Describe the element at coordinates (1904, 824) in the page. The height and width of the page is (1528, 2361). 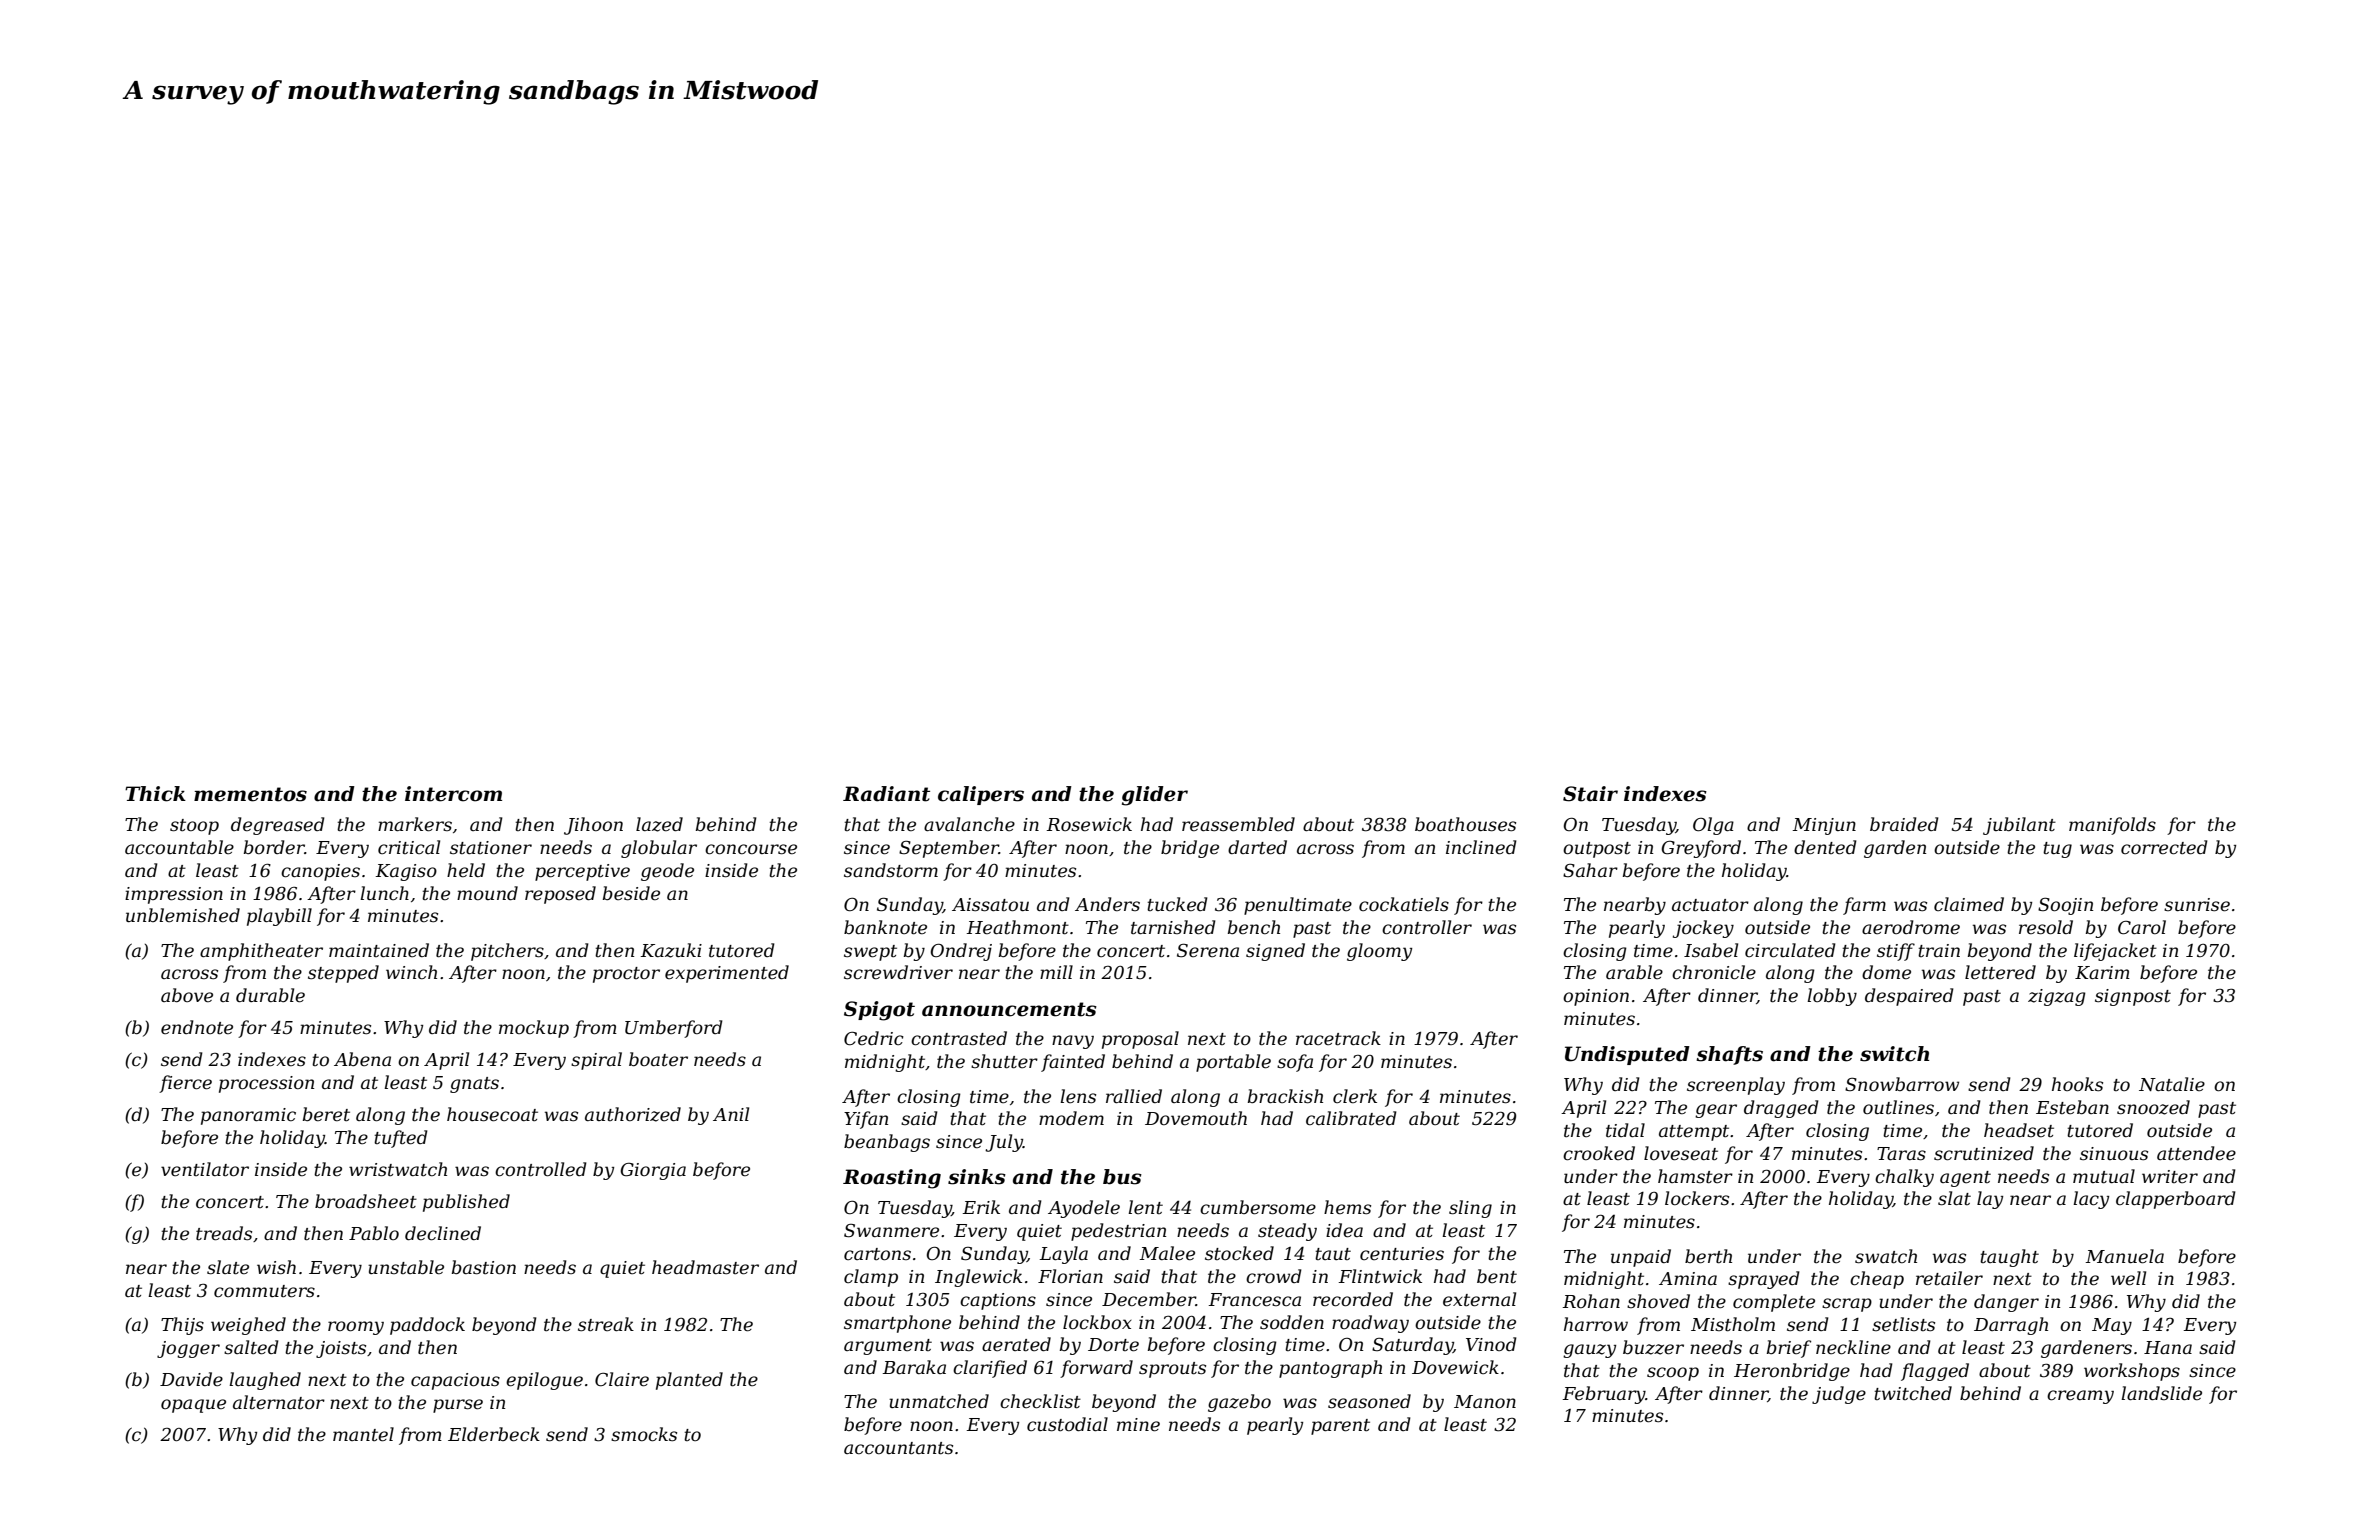
I see `braided` at that location.
